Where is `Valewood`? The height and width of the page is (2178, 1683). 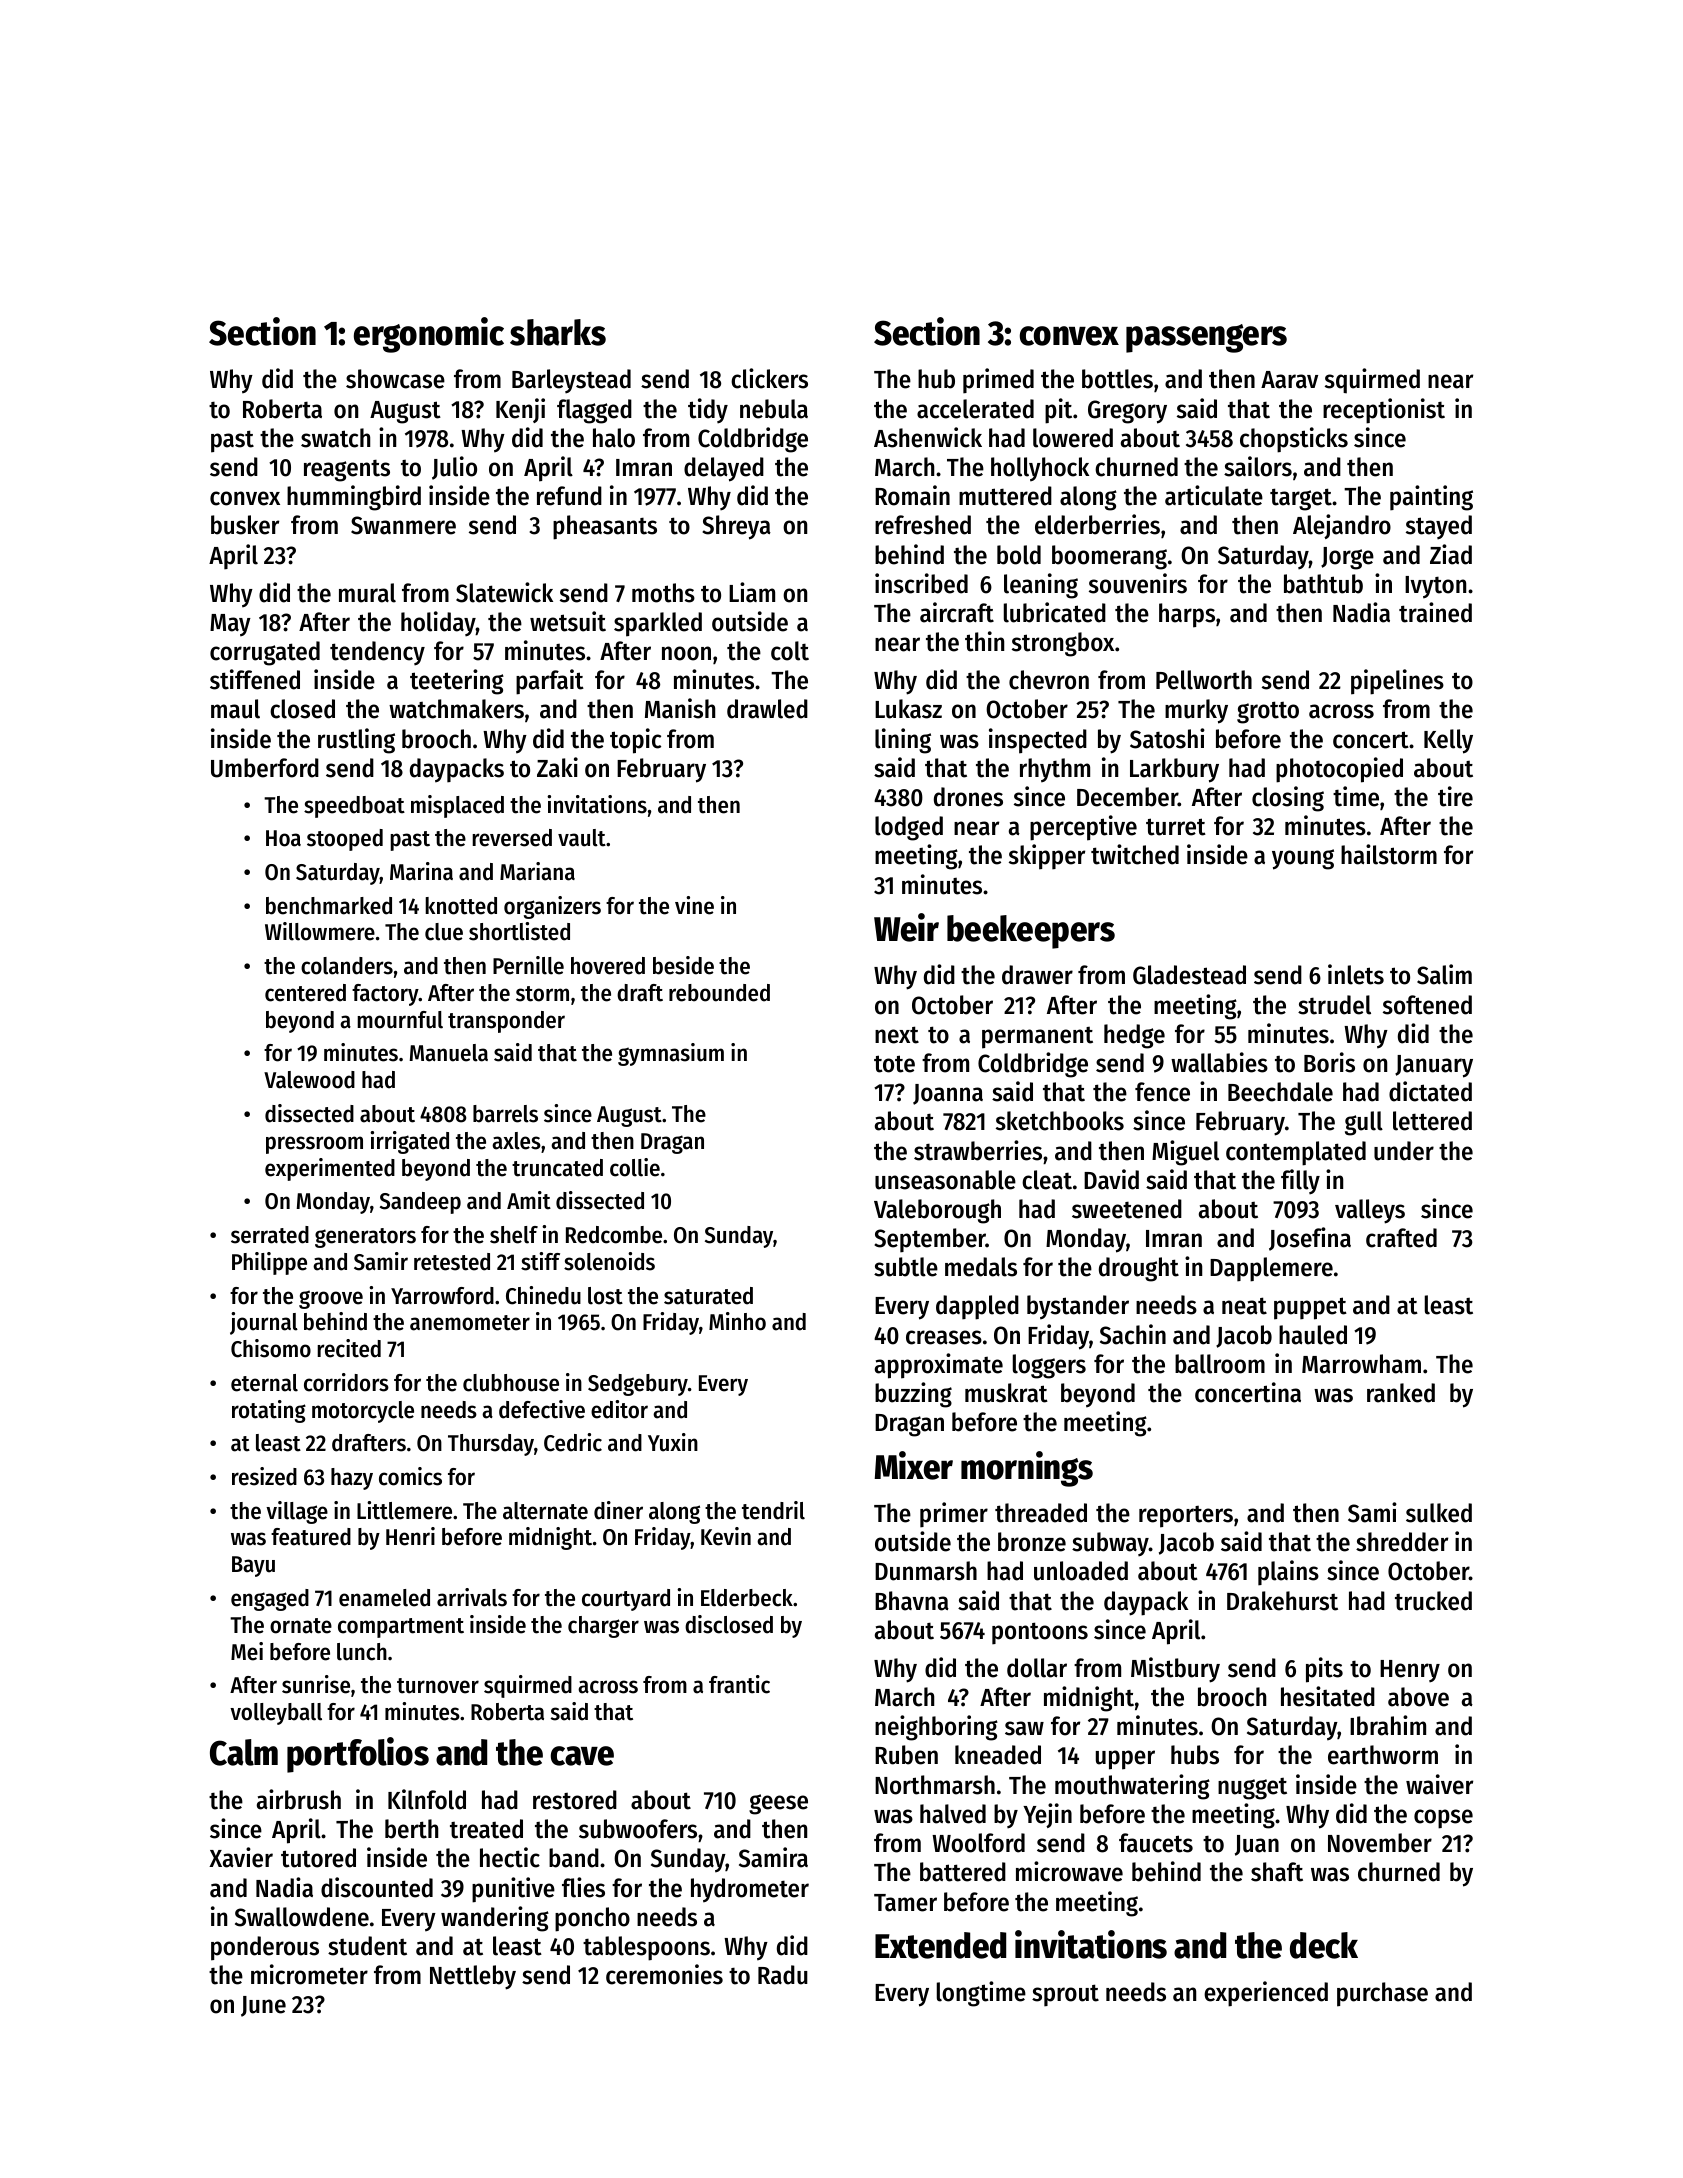 Valewood is located at coordinates (309, 1080).
